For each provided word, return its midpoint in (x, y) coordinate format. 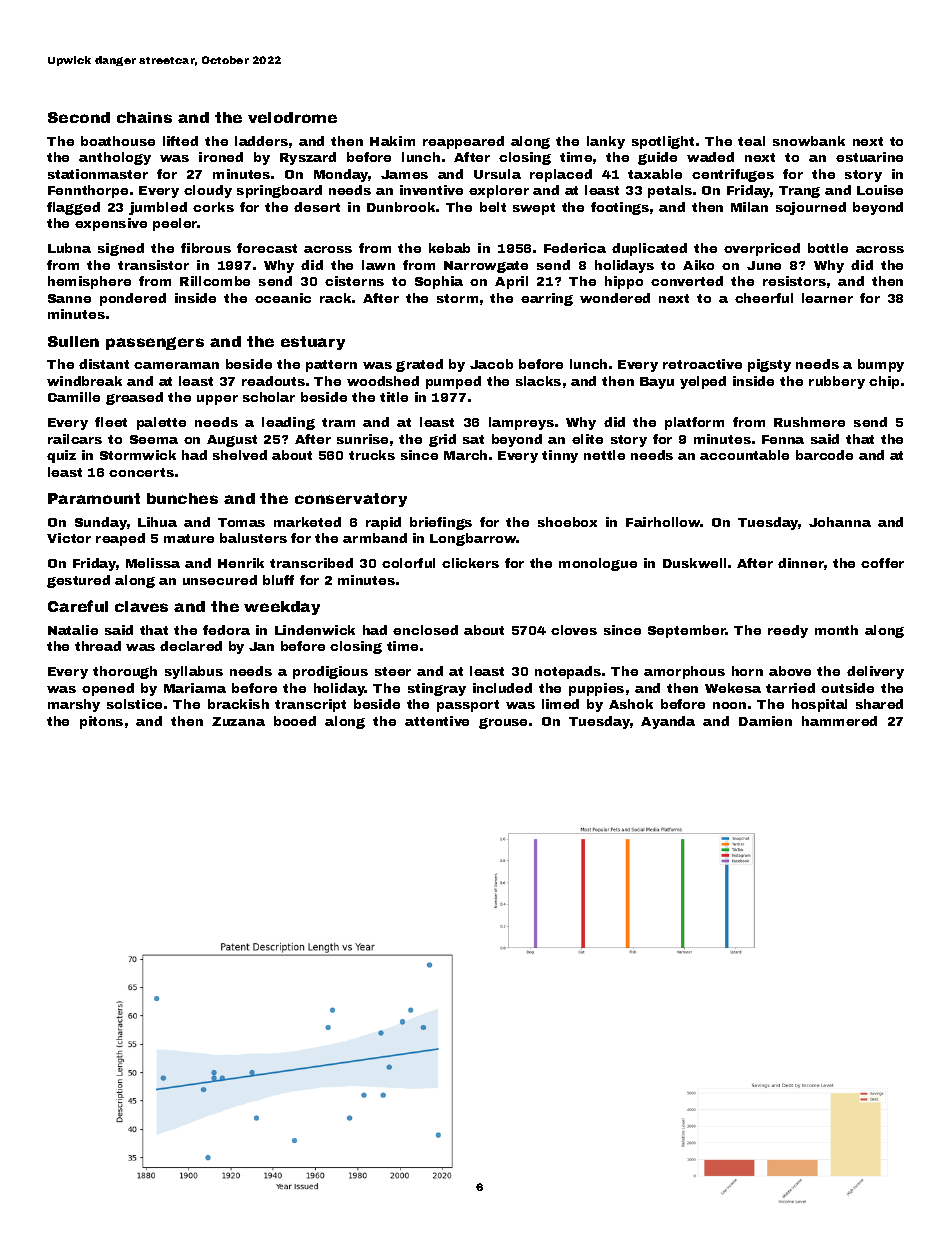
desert (317, 207)
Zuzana (238, 721)
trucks (372, 455)
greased (134, 398)
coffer (882, 563)
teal (751, 141)
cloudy (208, 191)
